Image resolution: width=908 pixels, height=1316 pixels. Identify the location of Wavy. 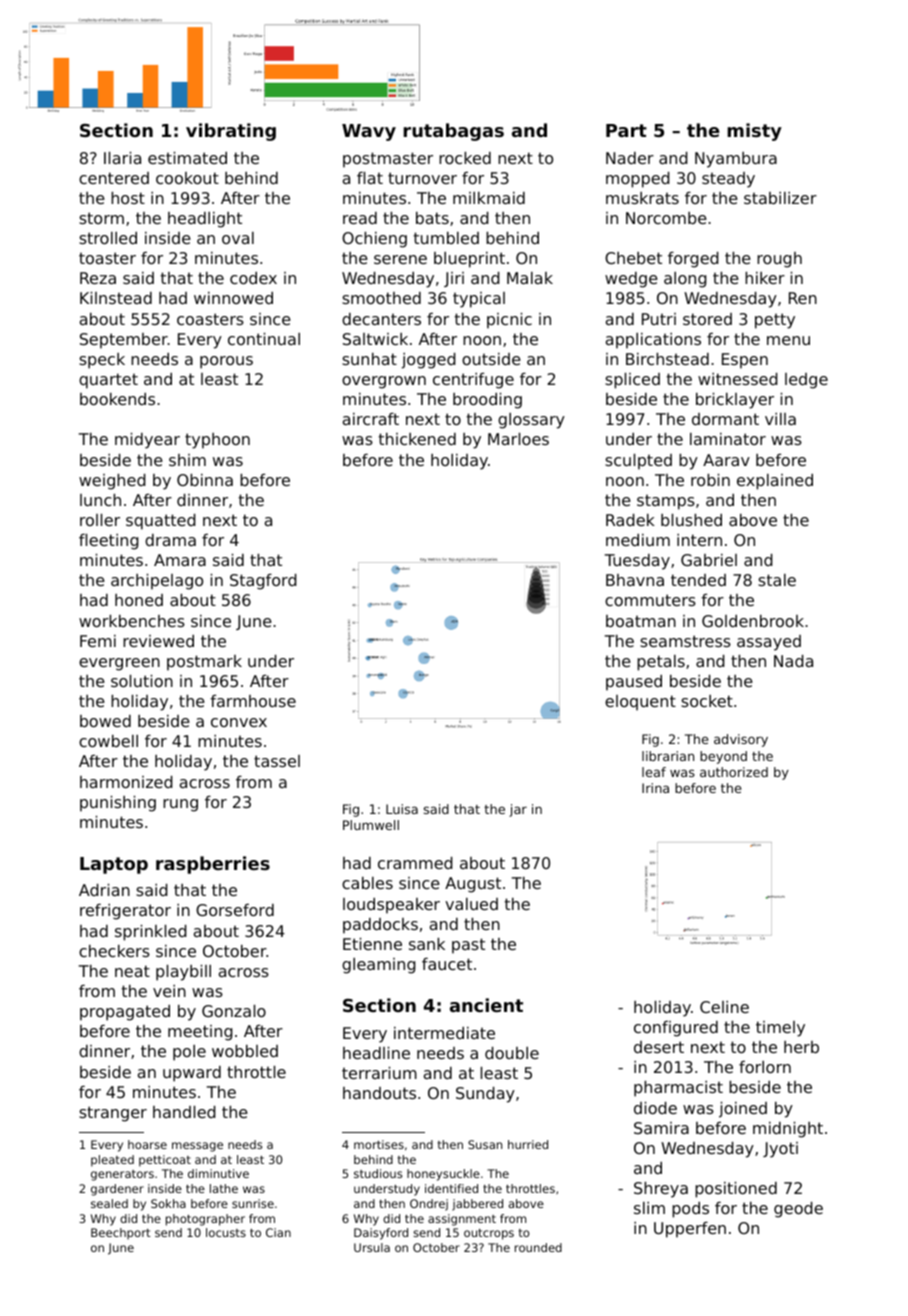
(369, 132).
